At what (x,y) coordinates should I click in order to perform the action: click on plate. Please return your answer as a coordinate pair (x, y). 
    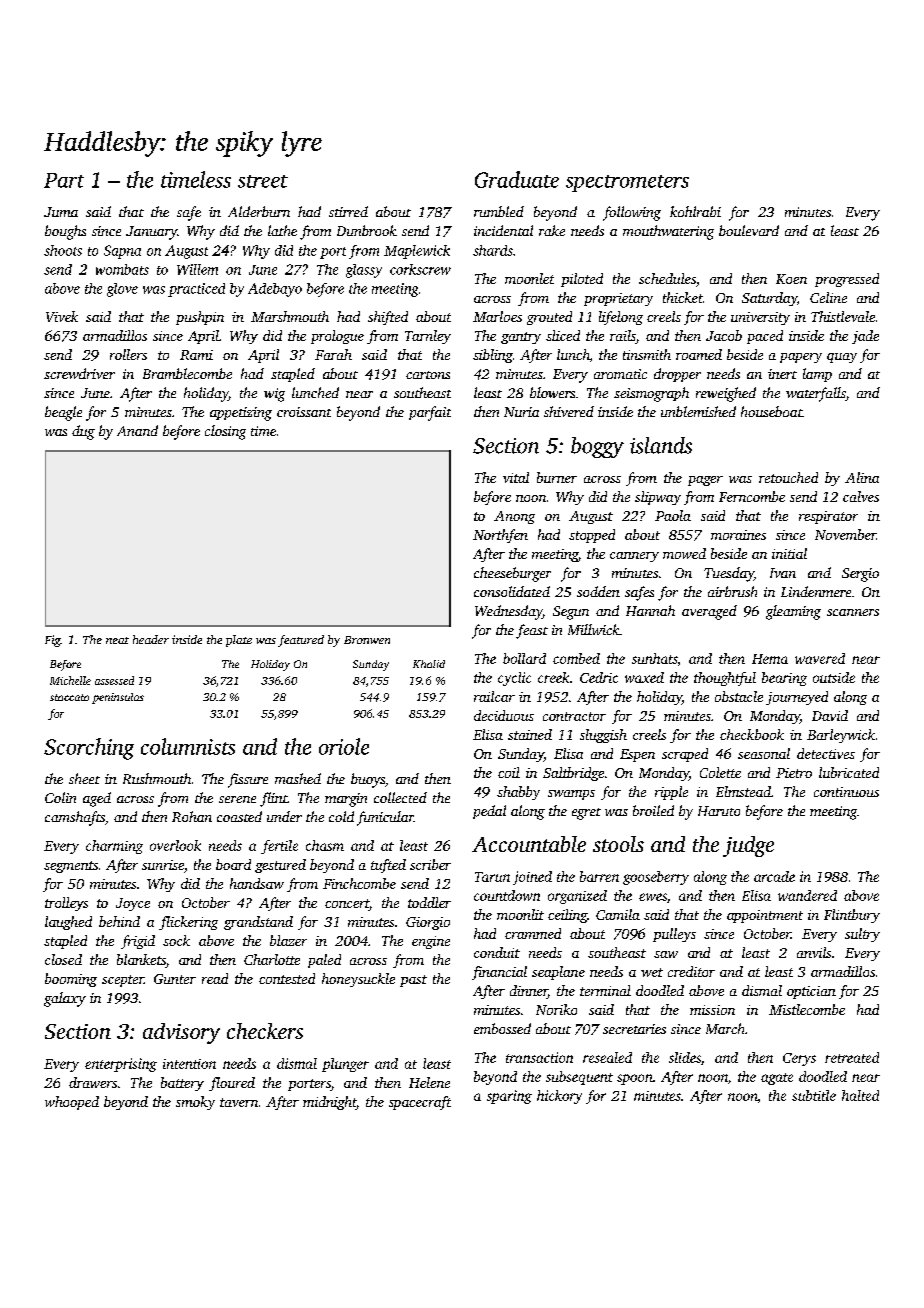
    Looking at the image, I should click on (239, 641).
